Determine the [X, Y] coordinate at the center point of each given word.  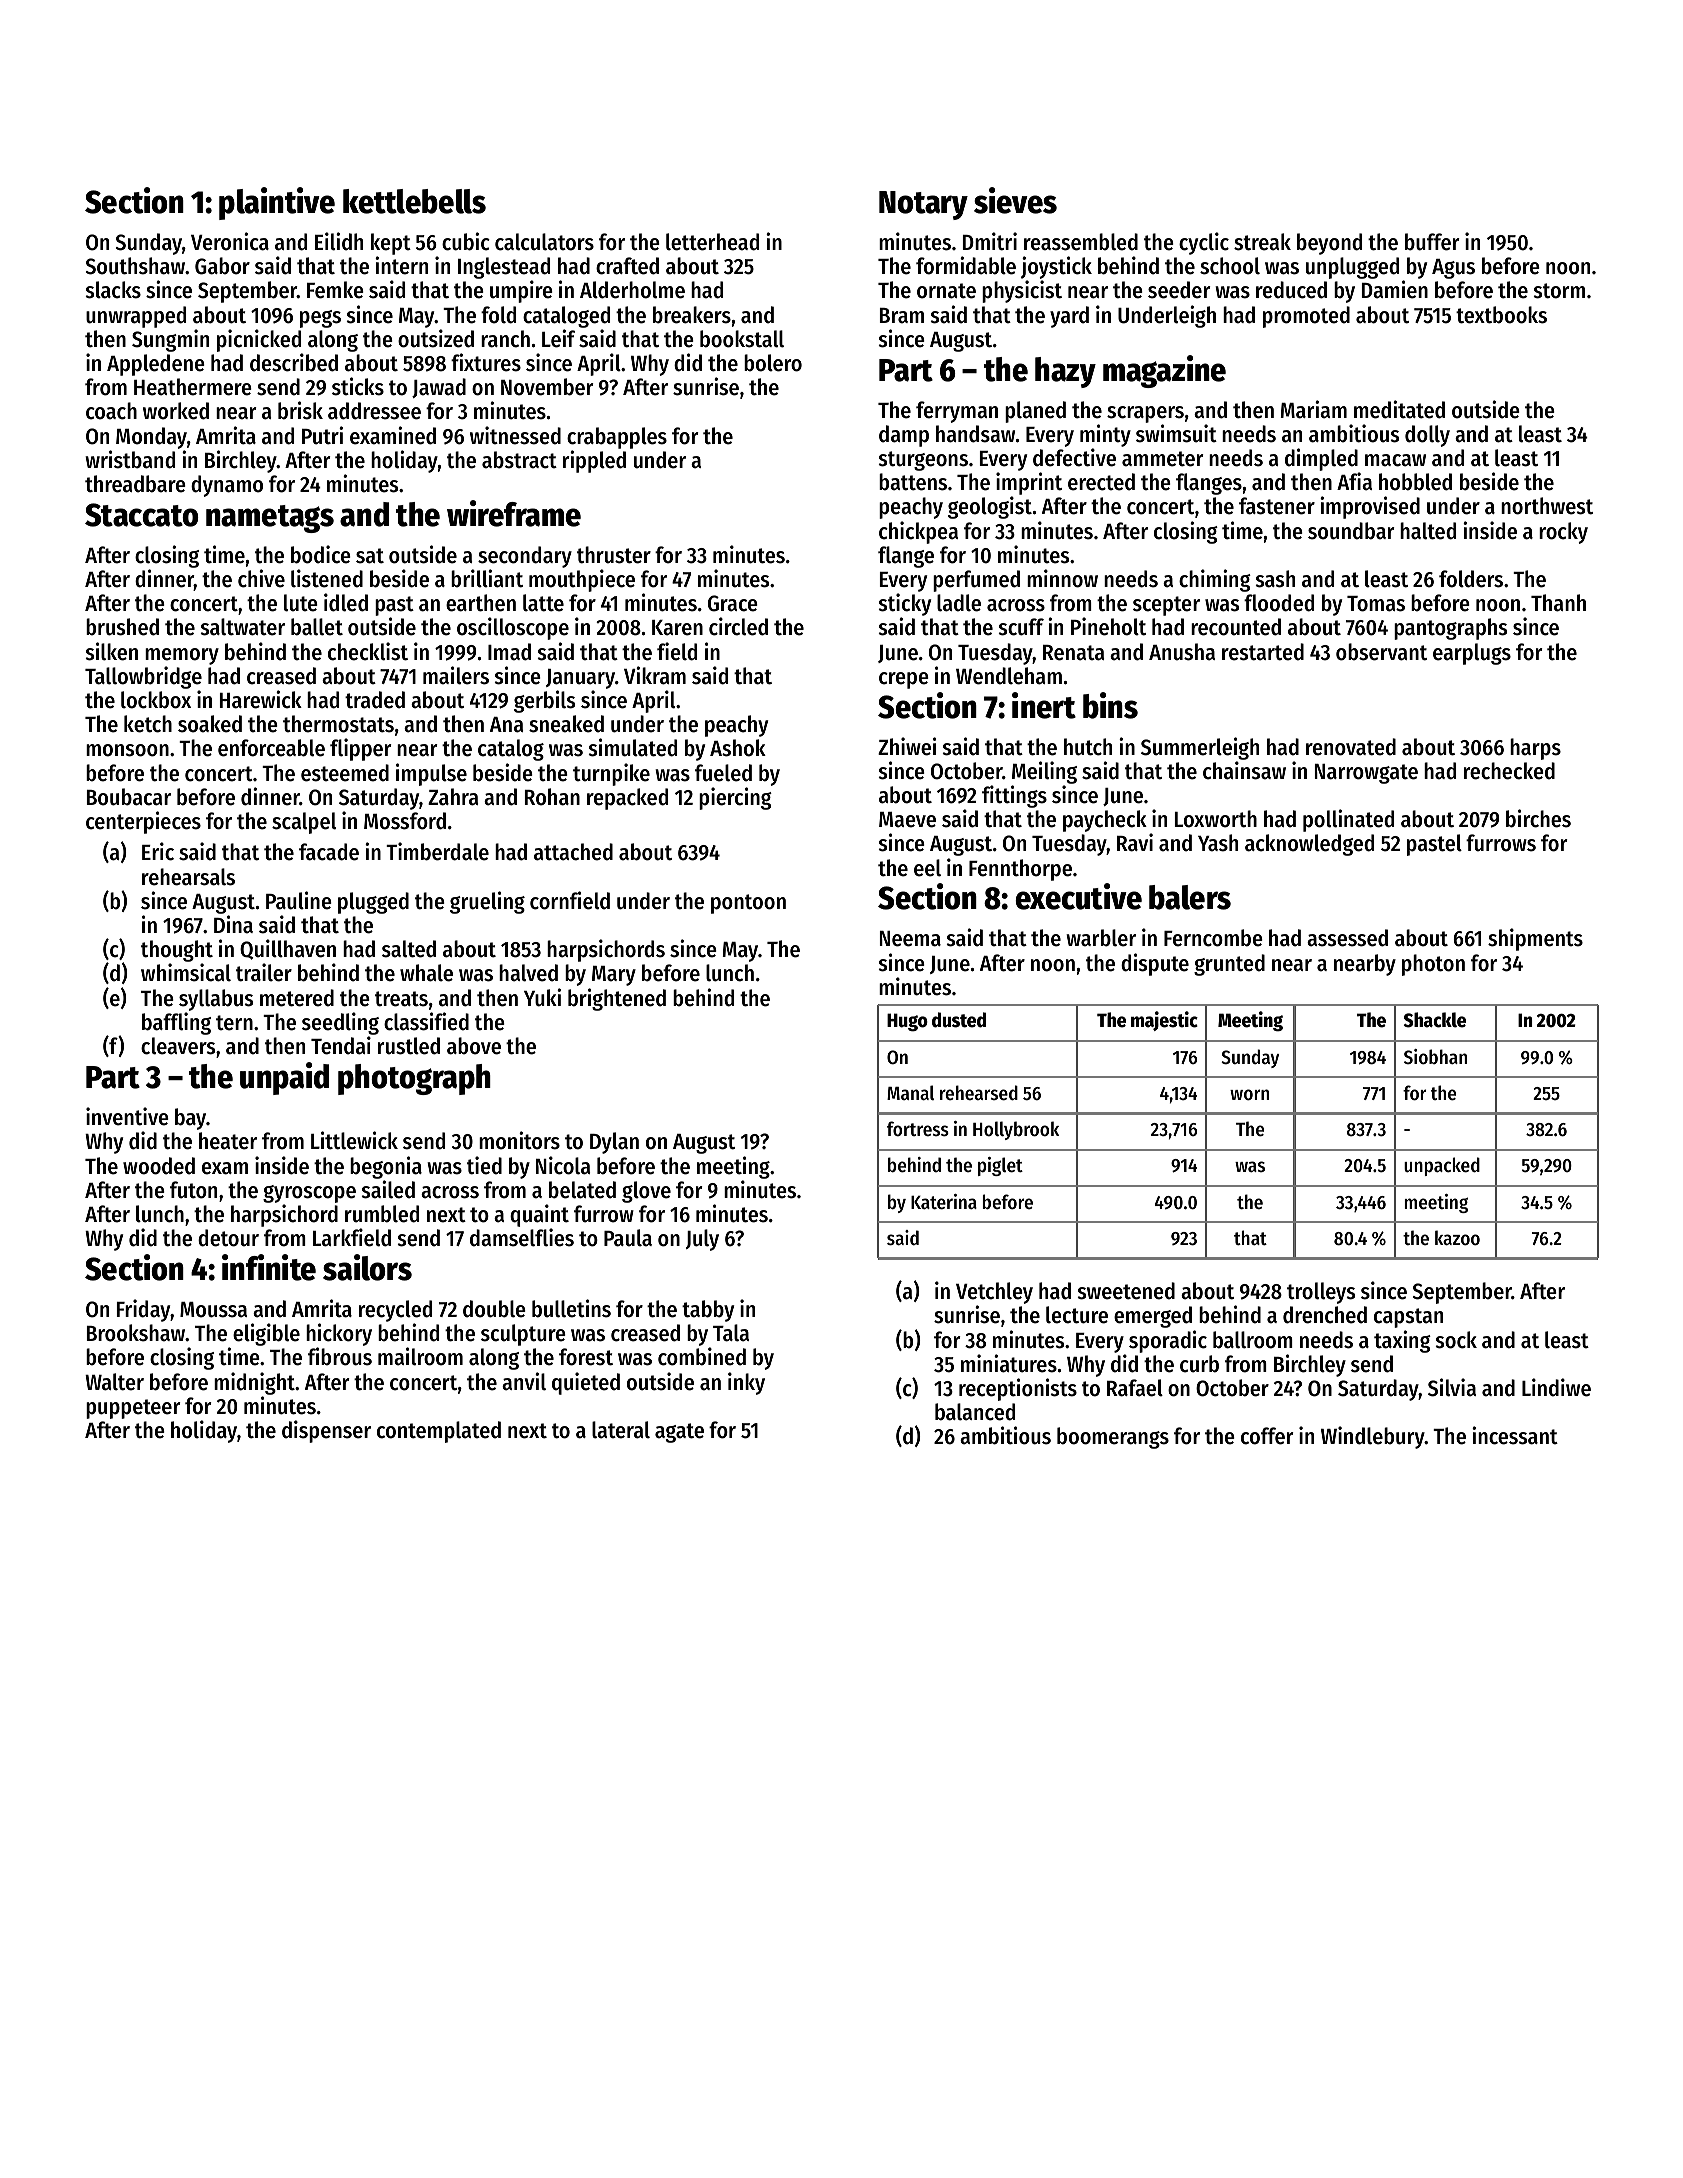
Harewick [261, 699]
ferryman [957, 412]
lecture [1077, 1315]
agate [679, 1433]
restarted [1263, 652]
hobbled [1415, 482]
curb [1199, 1364]
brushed [122, 627]
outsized [436, 338]
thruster [614, 555]
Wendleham [1009, 676]
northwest [1547, 506]
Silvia [1452, 1387]
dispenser [326, 1431]
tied [484, 1165]
